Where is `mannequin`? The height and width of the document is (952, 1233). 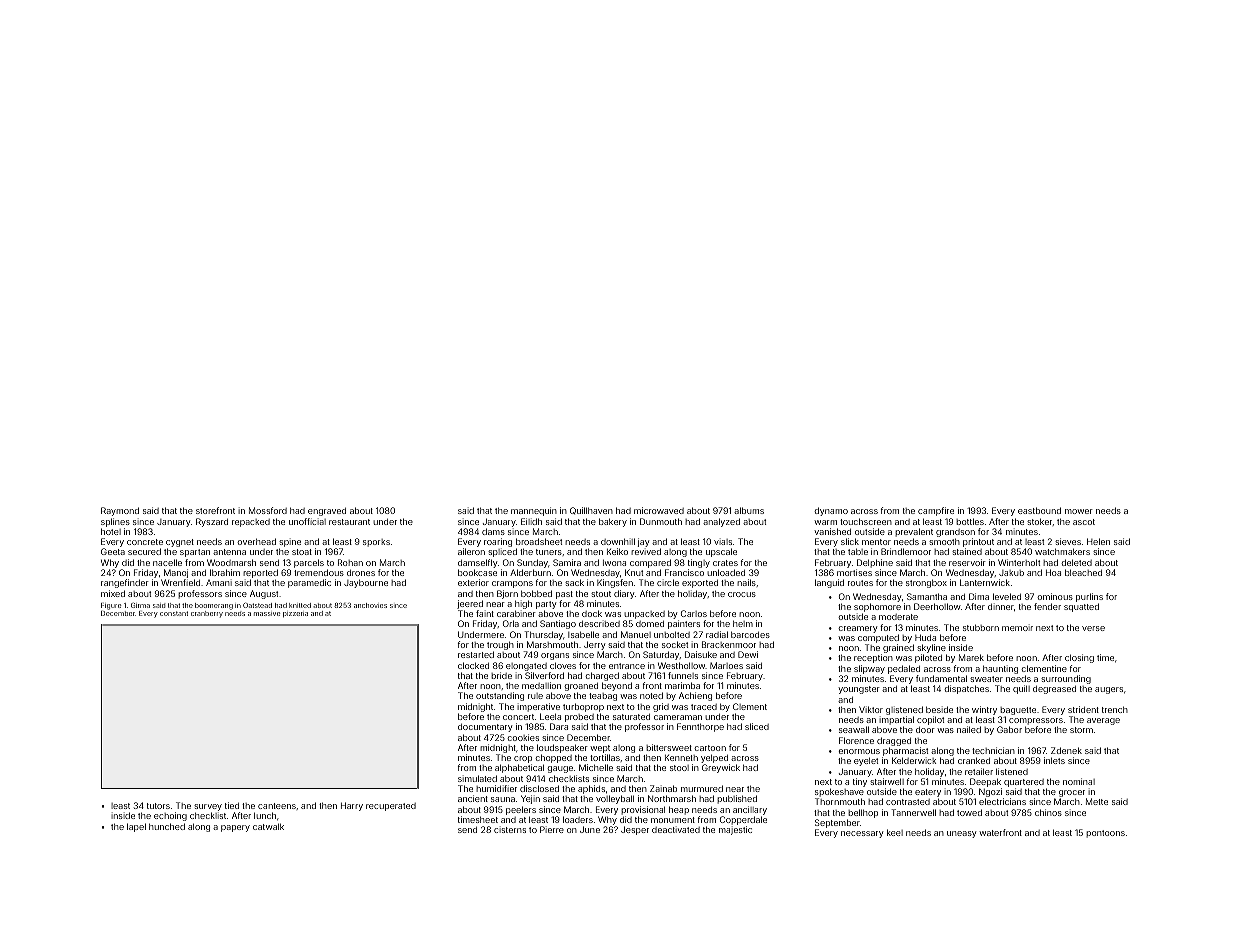 mannequin is located at coordinates (534, 511).
